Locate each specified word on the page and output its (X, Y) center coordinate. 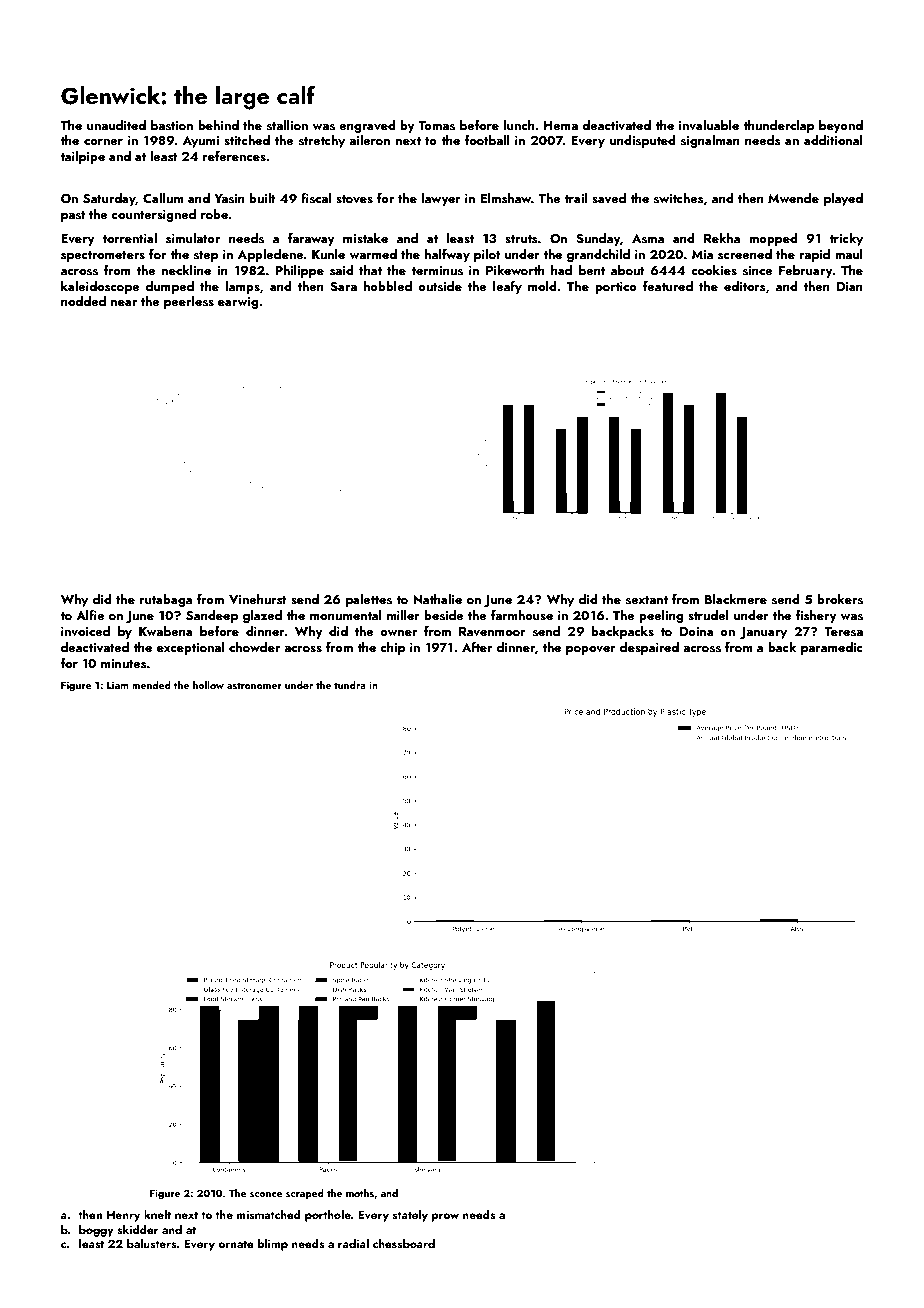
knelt (157, 1214)
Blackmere (736, 599)
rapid (815, 255)
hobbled (388, 286)
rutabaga (166, 600)
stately (410, 1216)
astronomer (254, 685)
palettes (369, 600)
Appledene (271, 255)
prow (445, 1217)
